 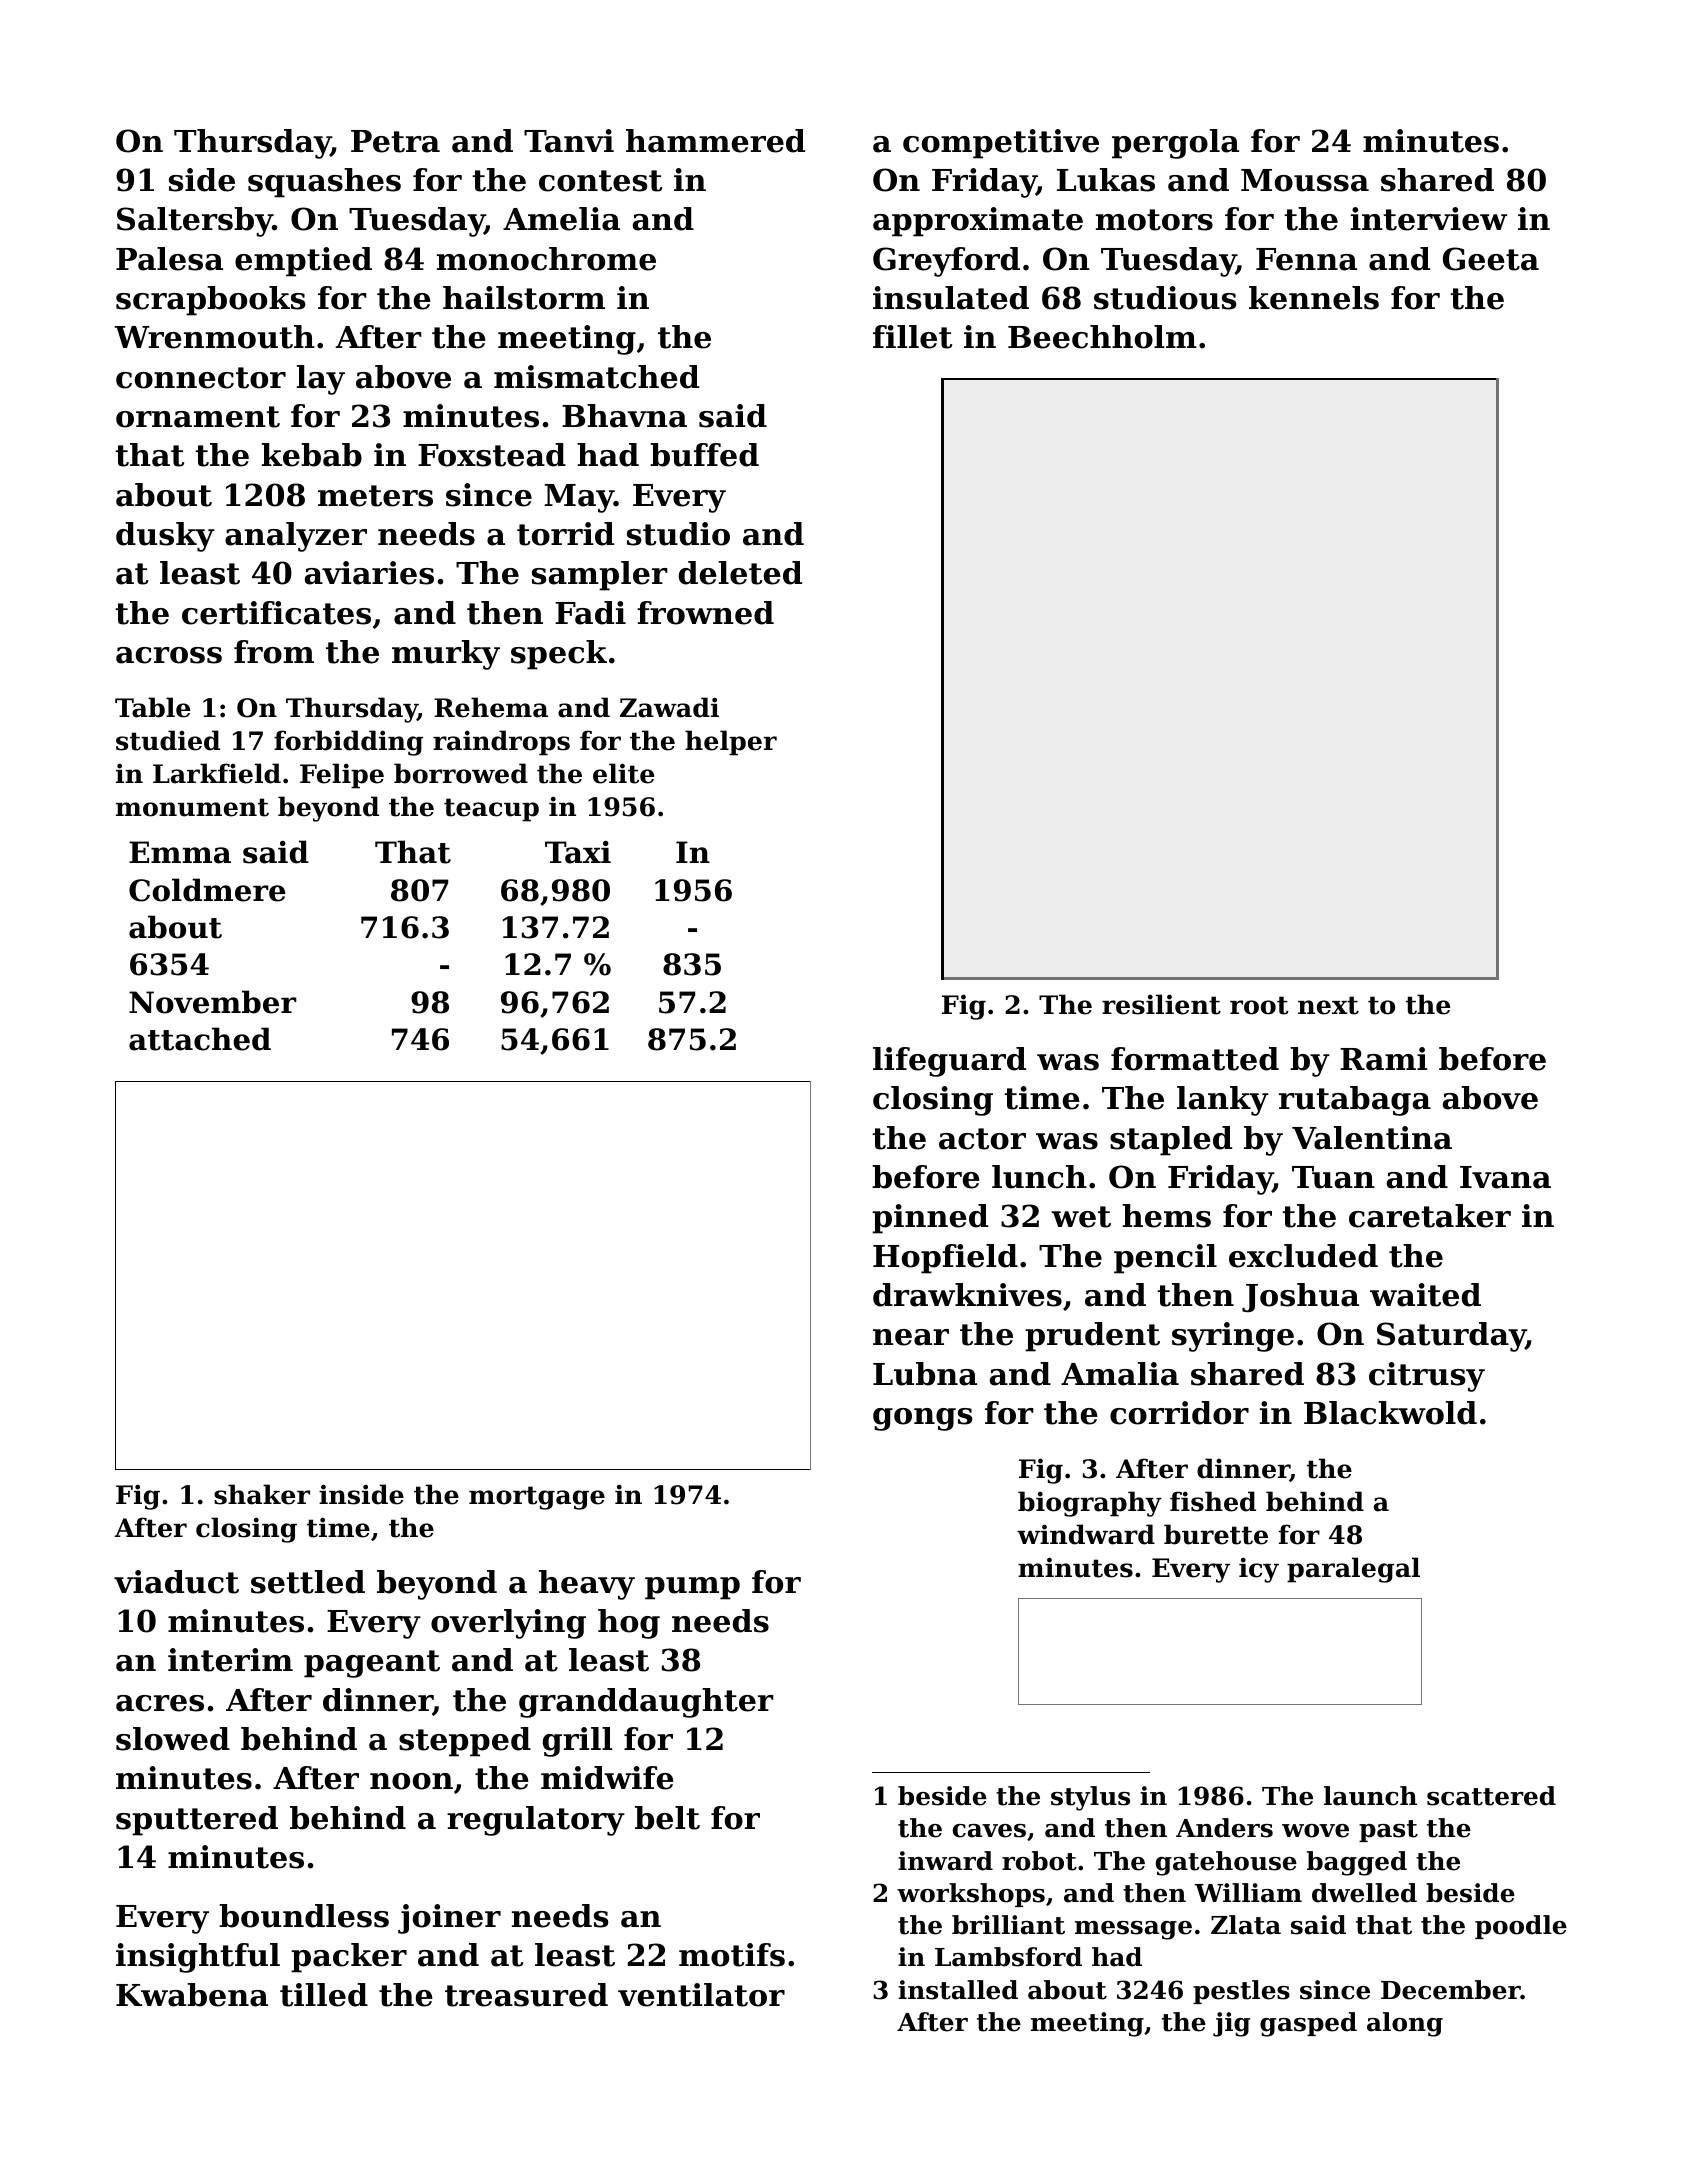 What do you see at coordinates (1090, 1504) in the screenshot?
I see `biography` at bounding box center [1090, 1504].
